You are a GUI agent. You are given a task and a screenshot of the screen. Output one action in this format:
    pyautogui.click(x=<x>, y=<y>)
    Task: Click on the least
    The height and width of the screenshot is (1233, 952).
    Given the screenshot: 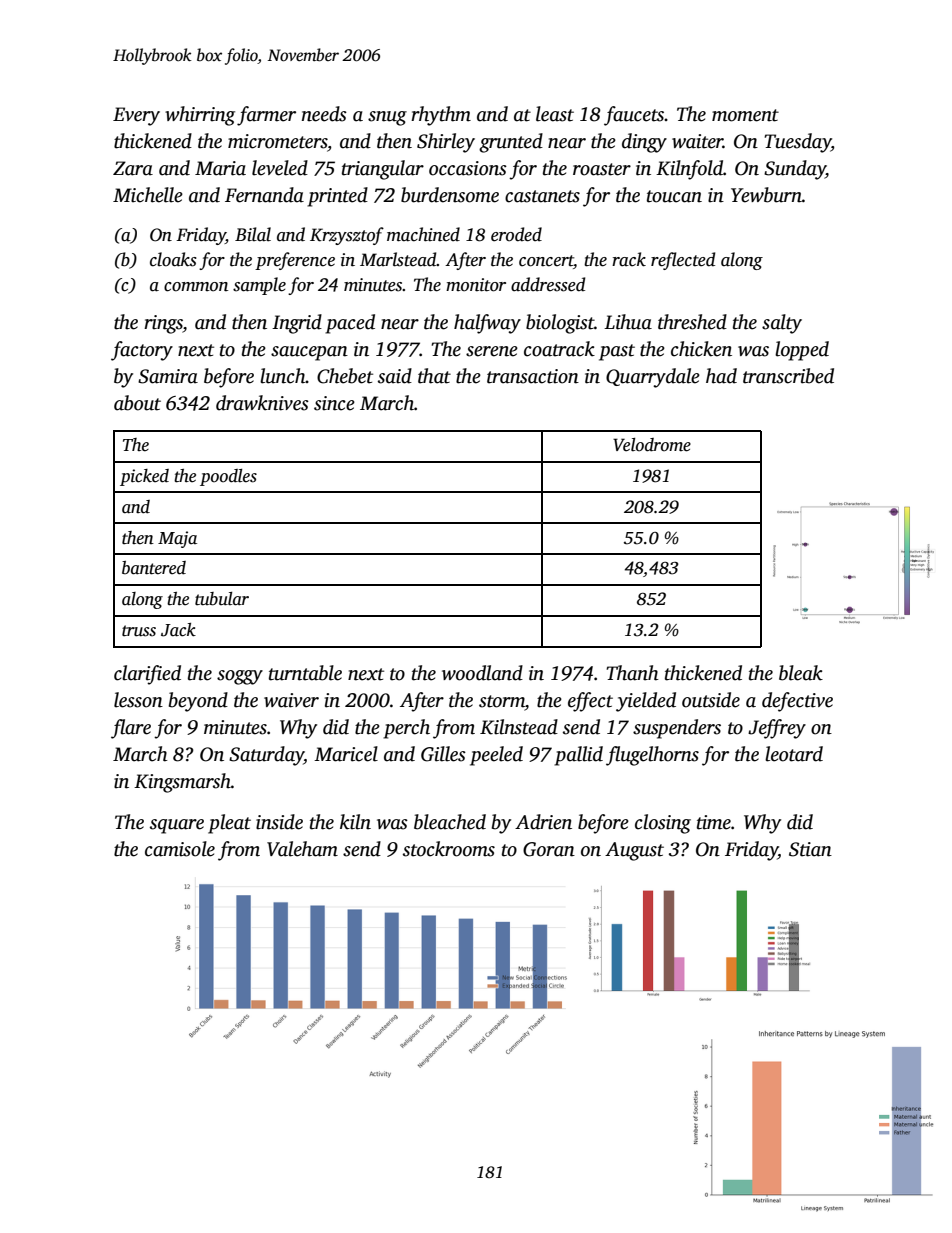 What is the action you would take?
    pyautogui.click(x=555, y=114)
